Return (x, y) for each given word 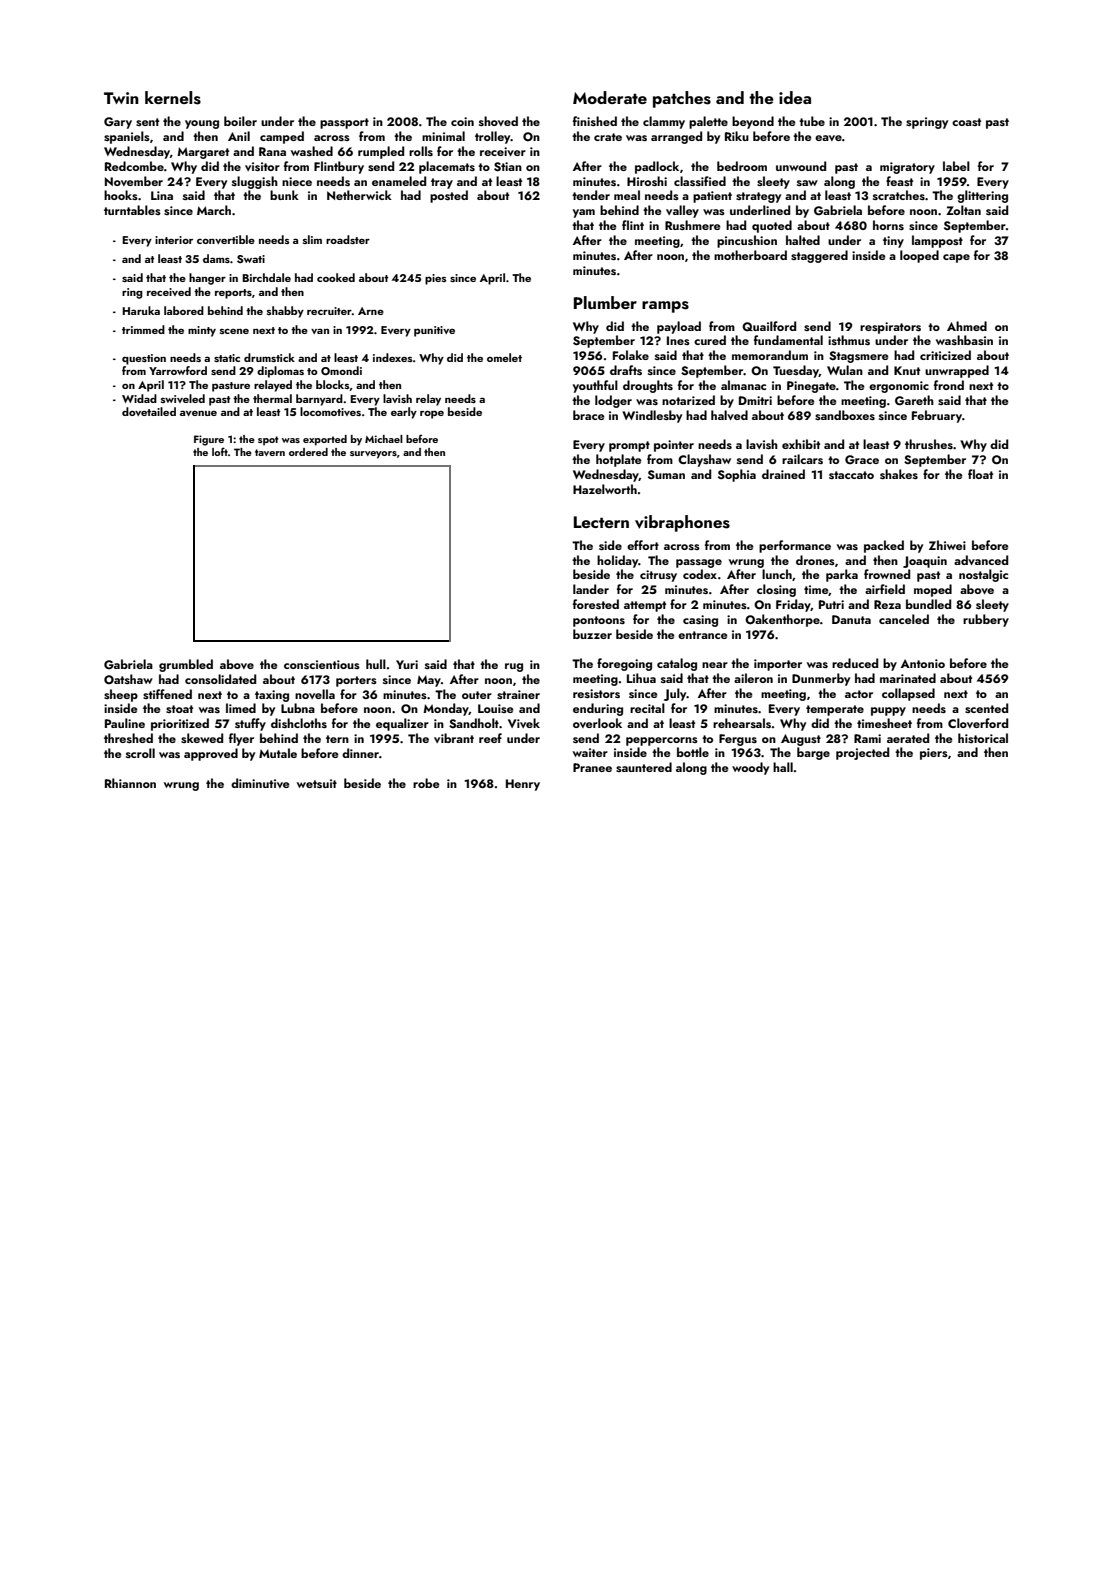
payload (679, 327)
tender (591, 195)
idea (795, 97)
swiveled (183, 398)
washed (312, 151)
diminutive (260, 783)
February (937, 416)
